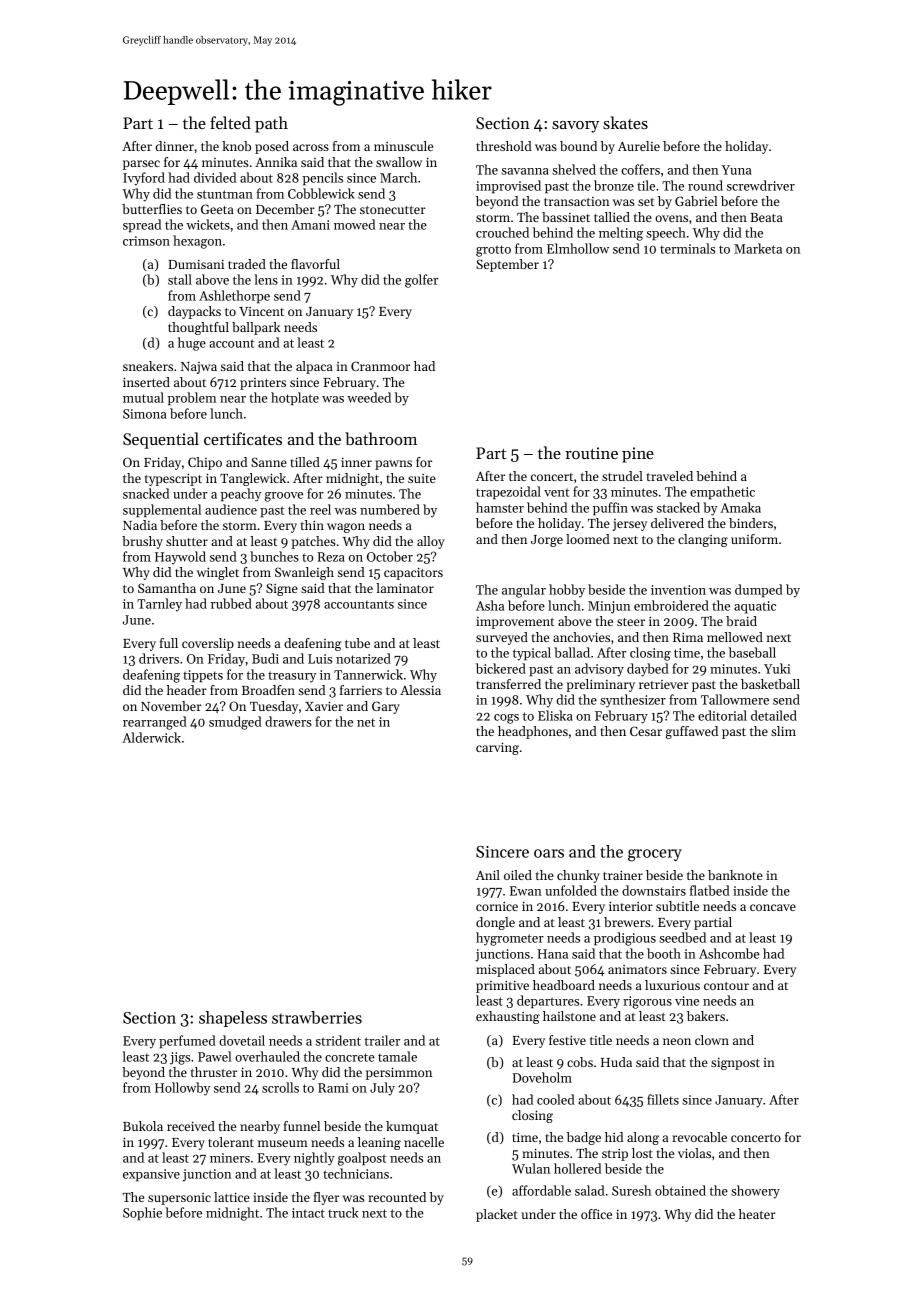  I want to click on banknote, so click(735, 875).
